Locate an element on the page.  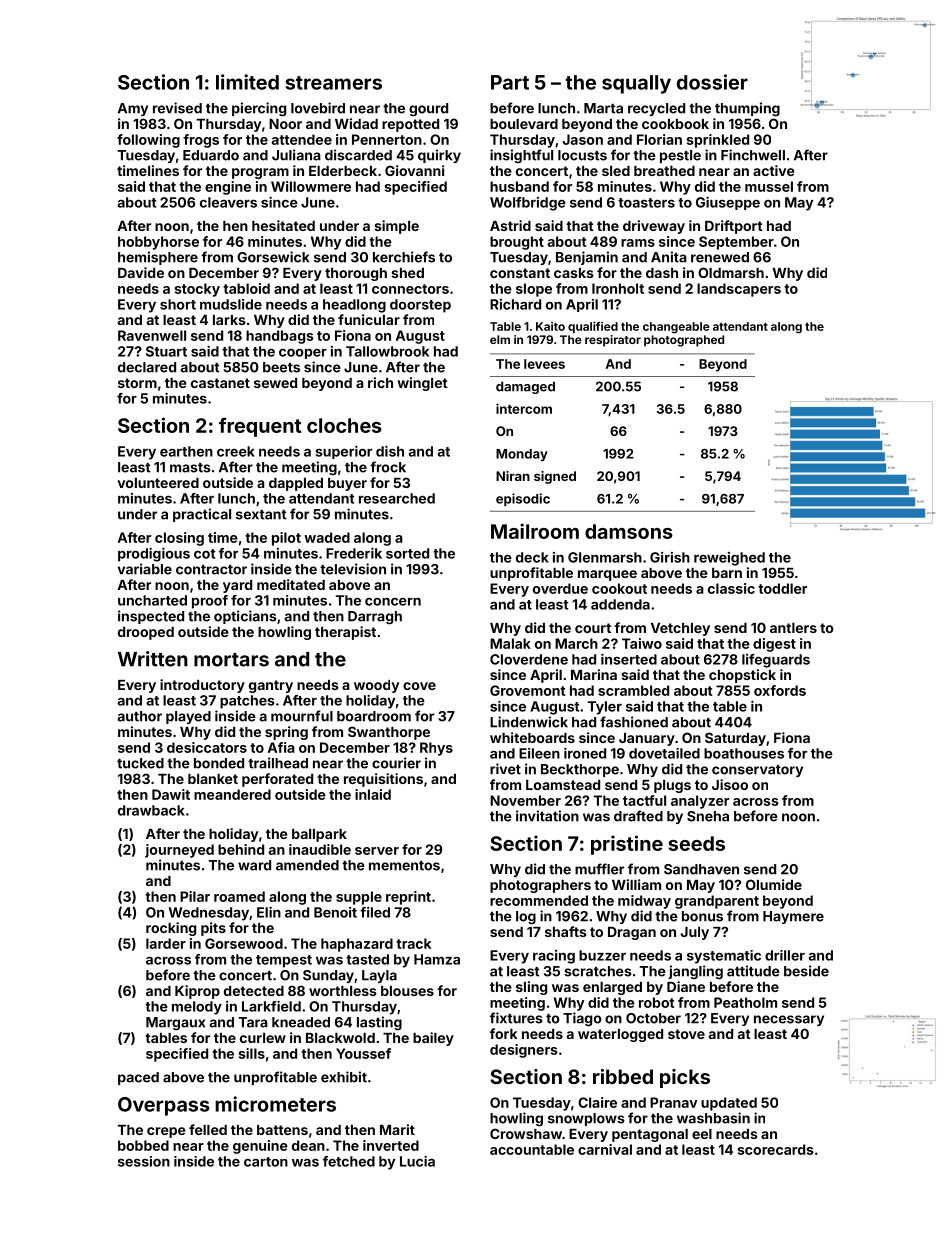
Lucia is located at coordinates (417, 1161).
